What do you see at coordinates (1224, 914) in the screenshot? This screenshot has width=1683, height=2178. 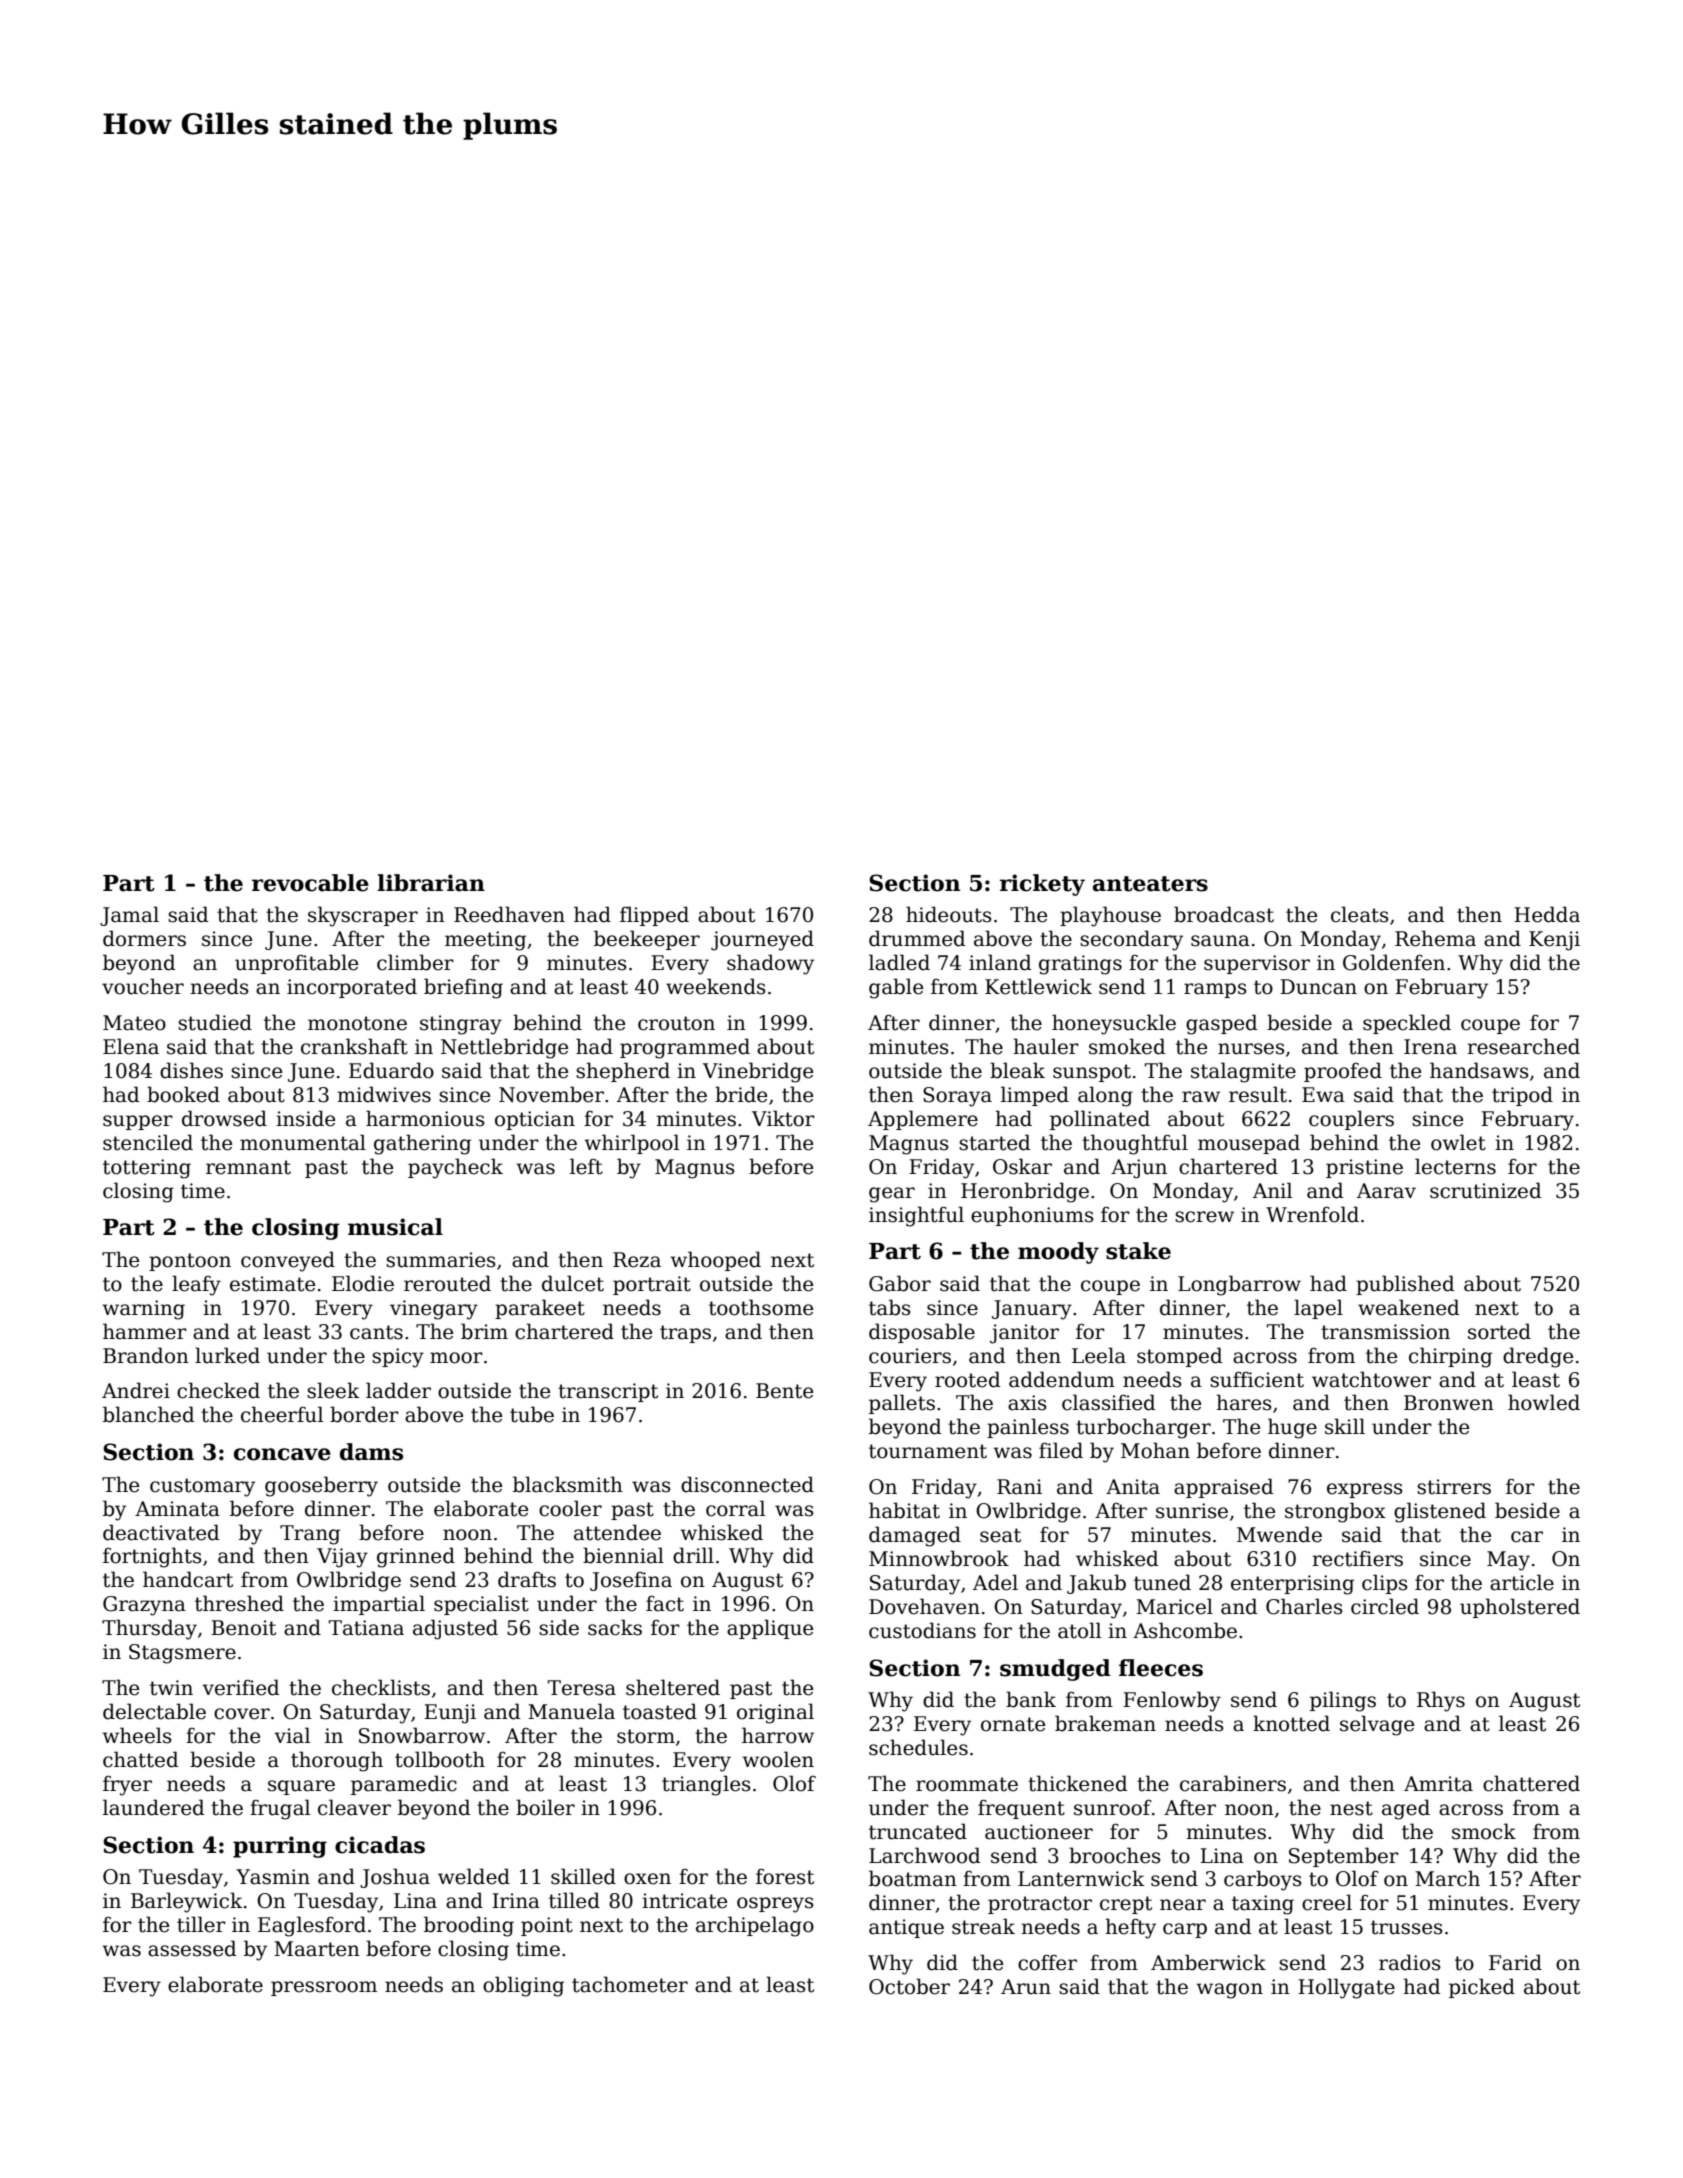 I see `broadcast` at bounding box center [1224, 914].
